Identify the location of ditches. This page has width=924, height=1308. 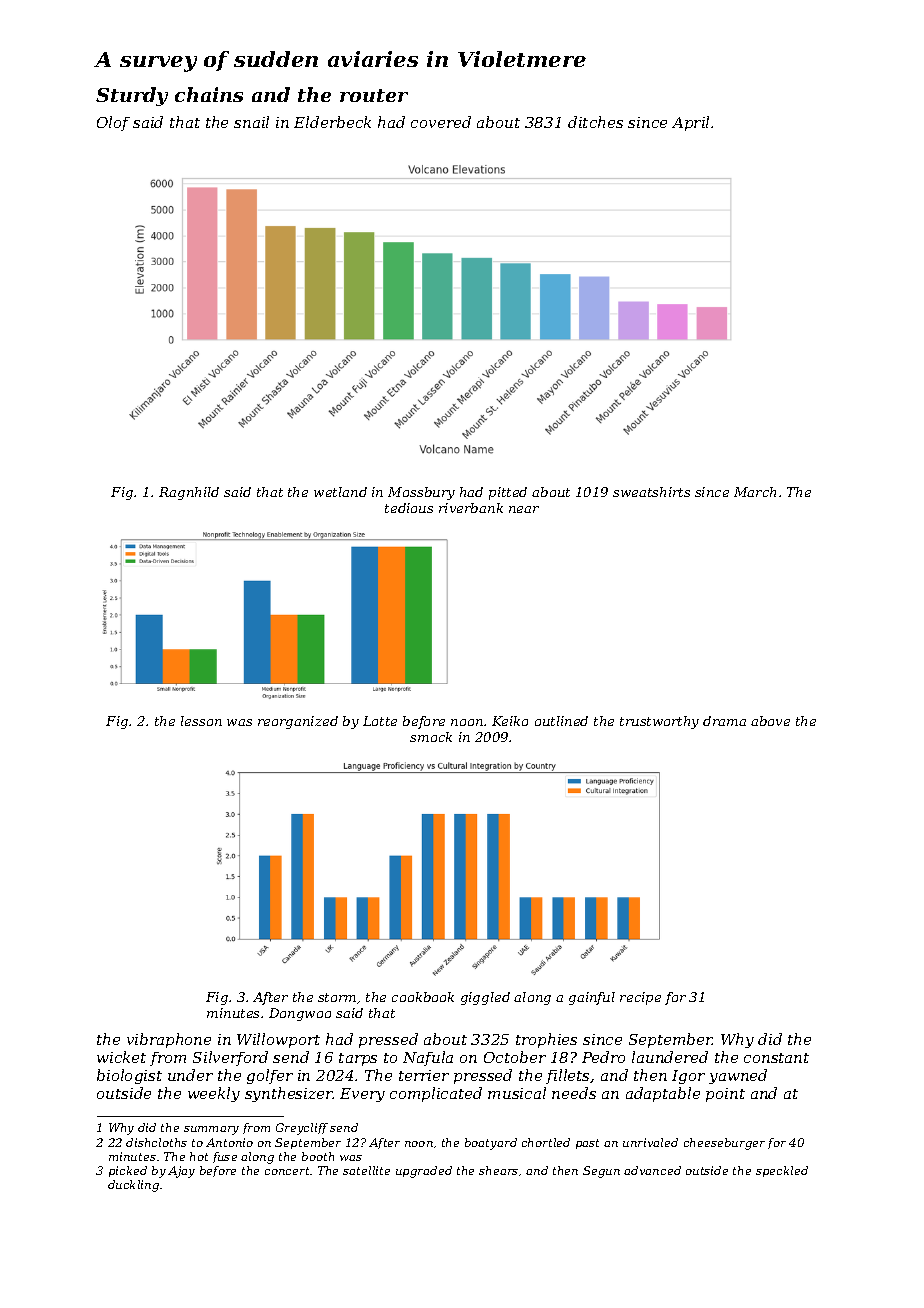
(595, 122).
